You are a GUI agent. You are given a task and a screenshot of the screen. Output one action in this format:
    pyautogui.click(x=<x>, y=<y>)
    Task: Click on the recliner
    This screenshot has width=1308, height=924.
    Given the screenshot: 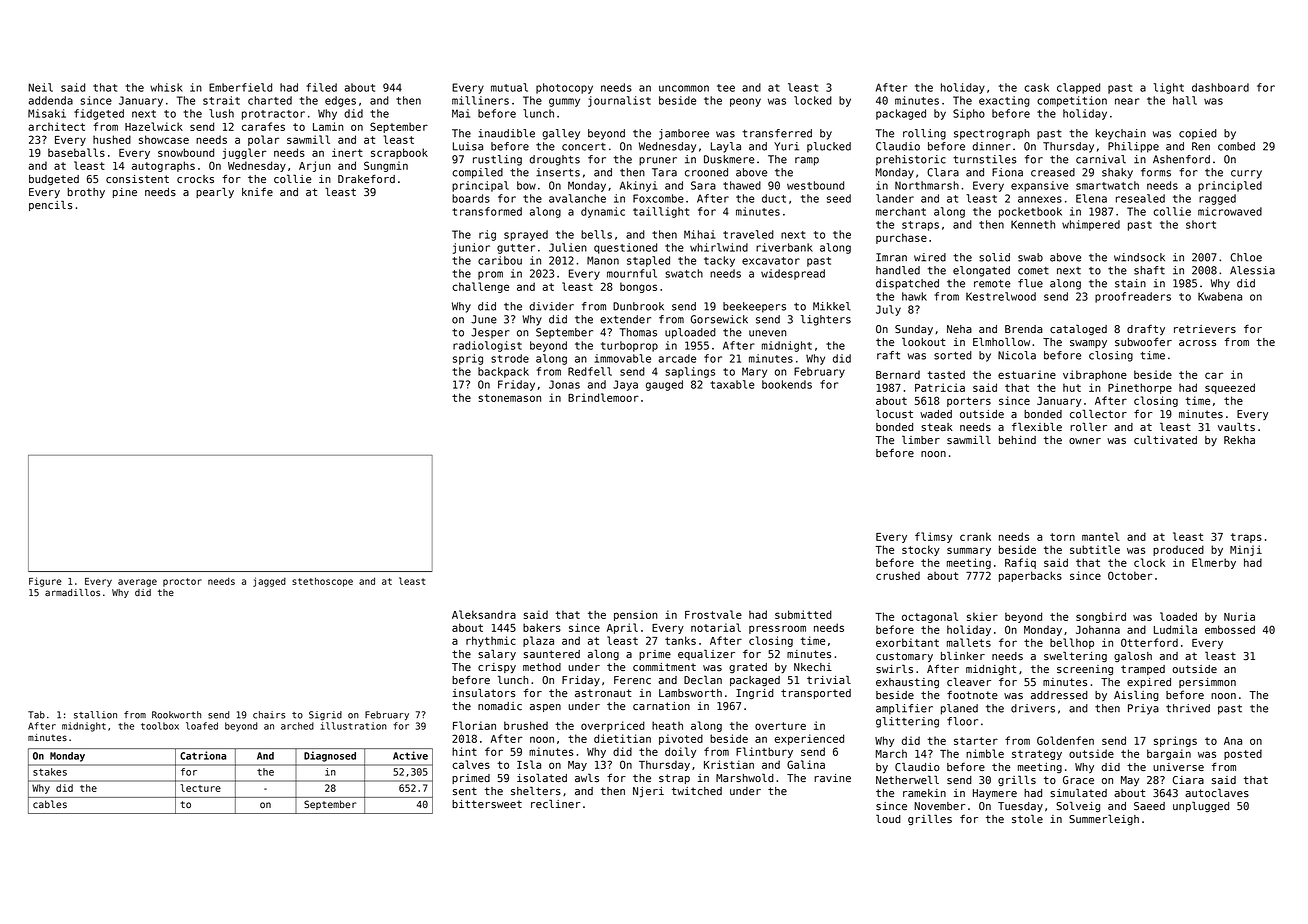 What is the action you would take?
    pyautogui.click(x=555, y=804)
